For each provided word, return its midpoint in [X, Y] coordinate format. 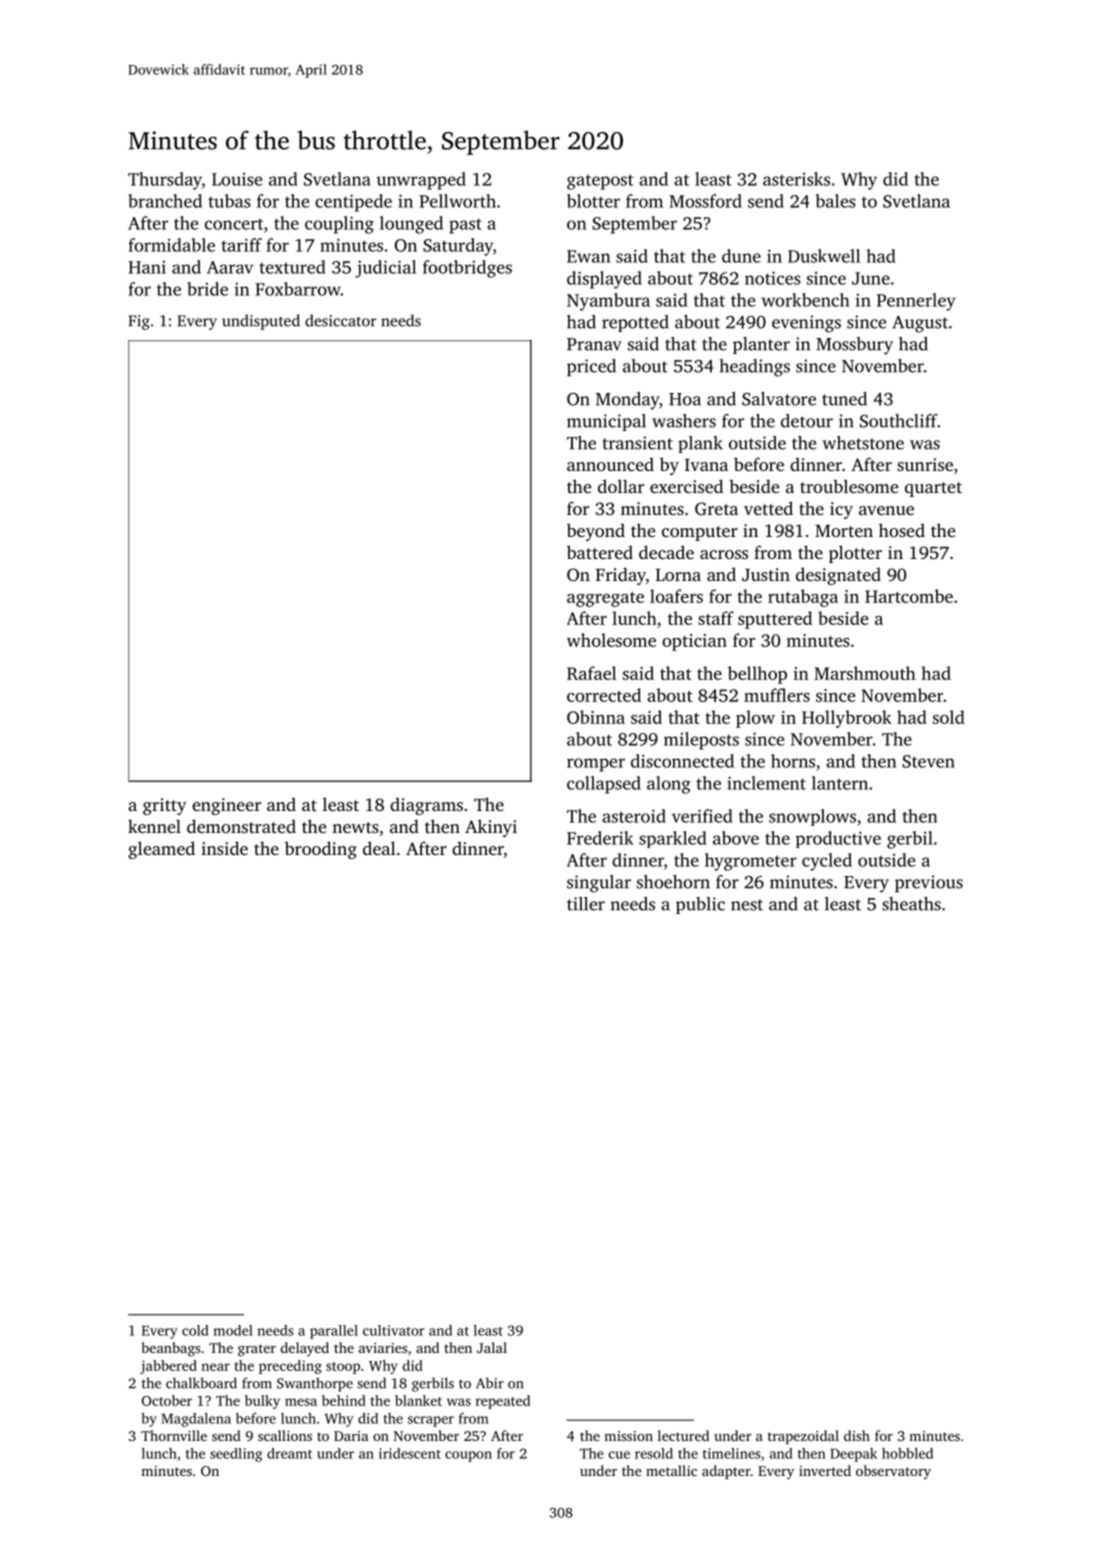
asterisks [796, 179]
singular [599, 884]
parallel [334, 1332]
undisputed [261, 322]
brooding [321, 850]
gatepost [600, 182]
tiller [586, 904]
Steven [928, 761]
